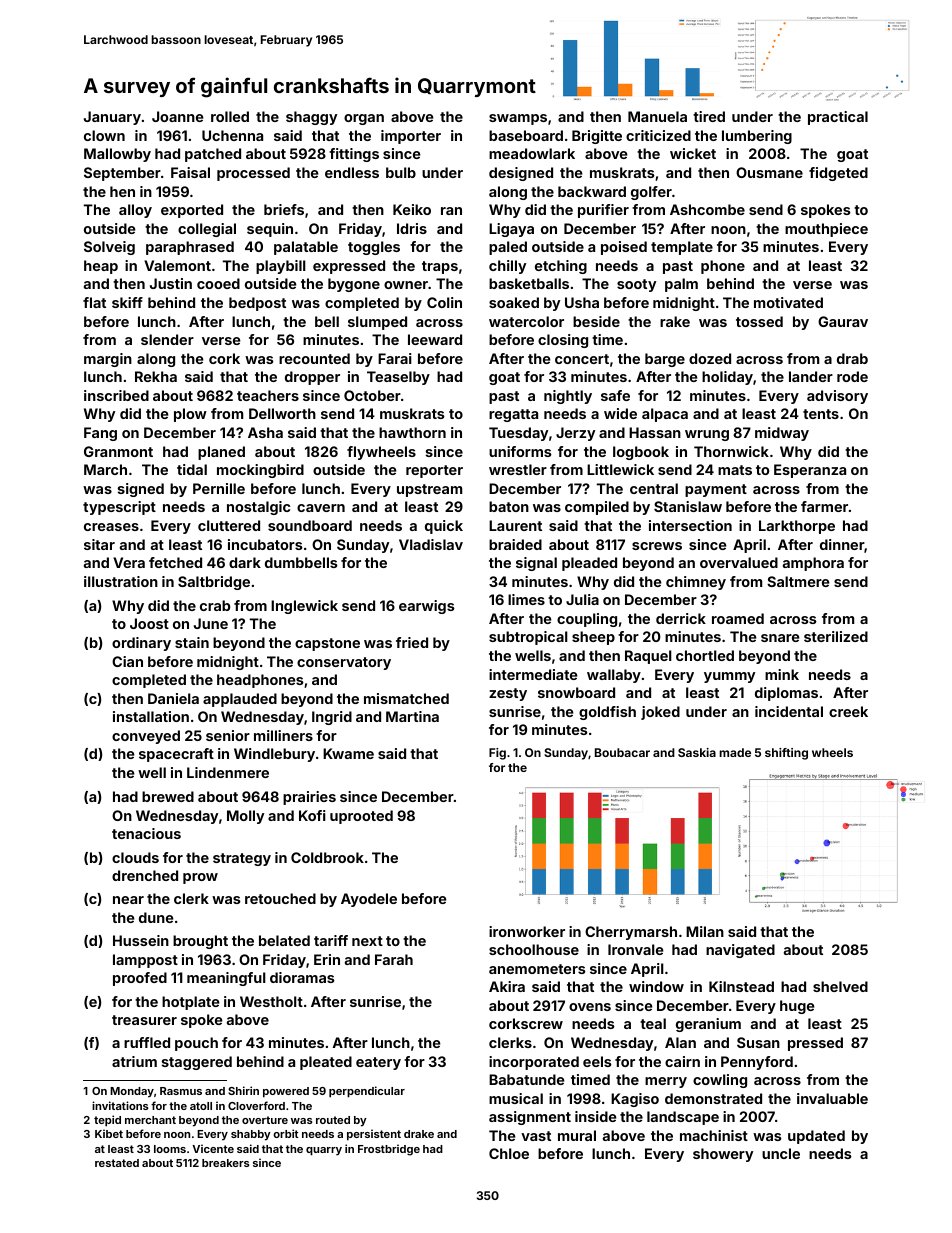 The width and height of the image is (952, 1233). I want to click on chimney, so click(696, 583).
